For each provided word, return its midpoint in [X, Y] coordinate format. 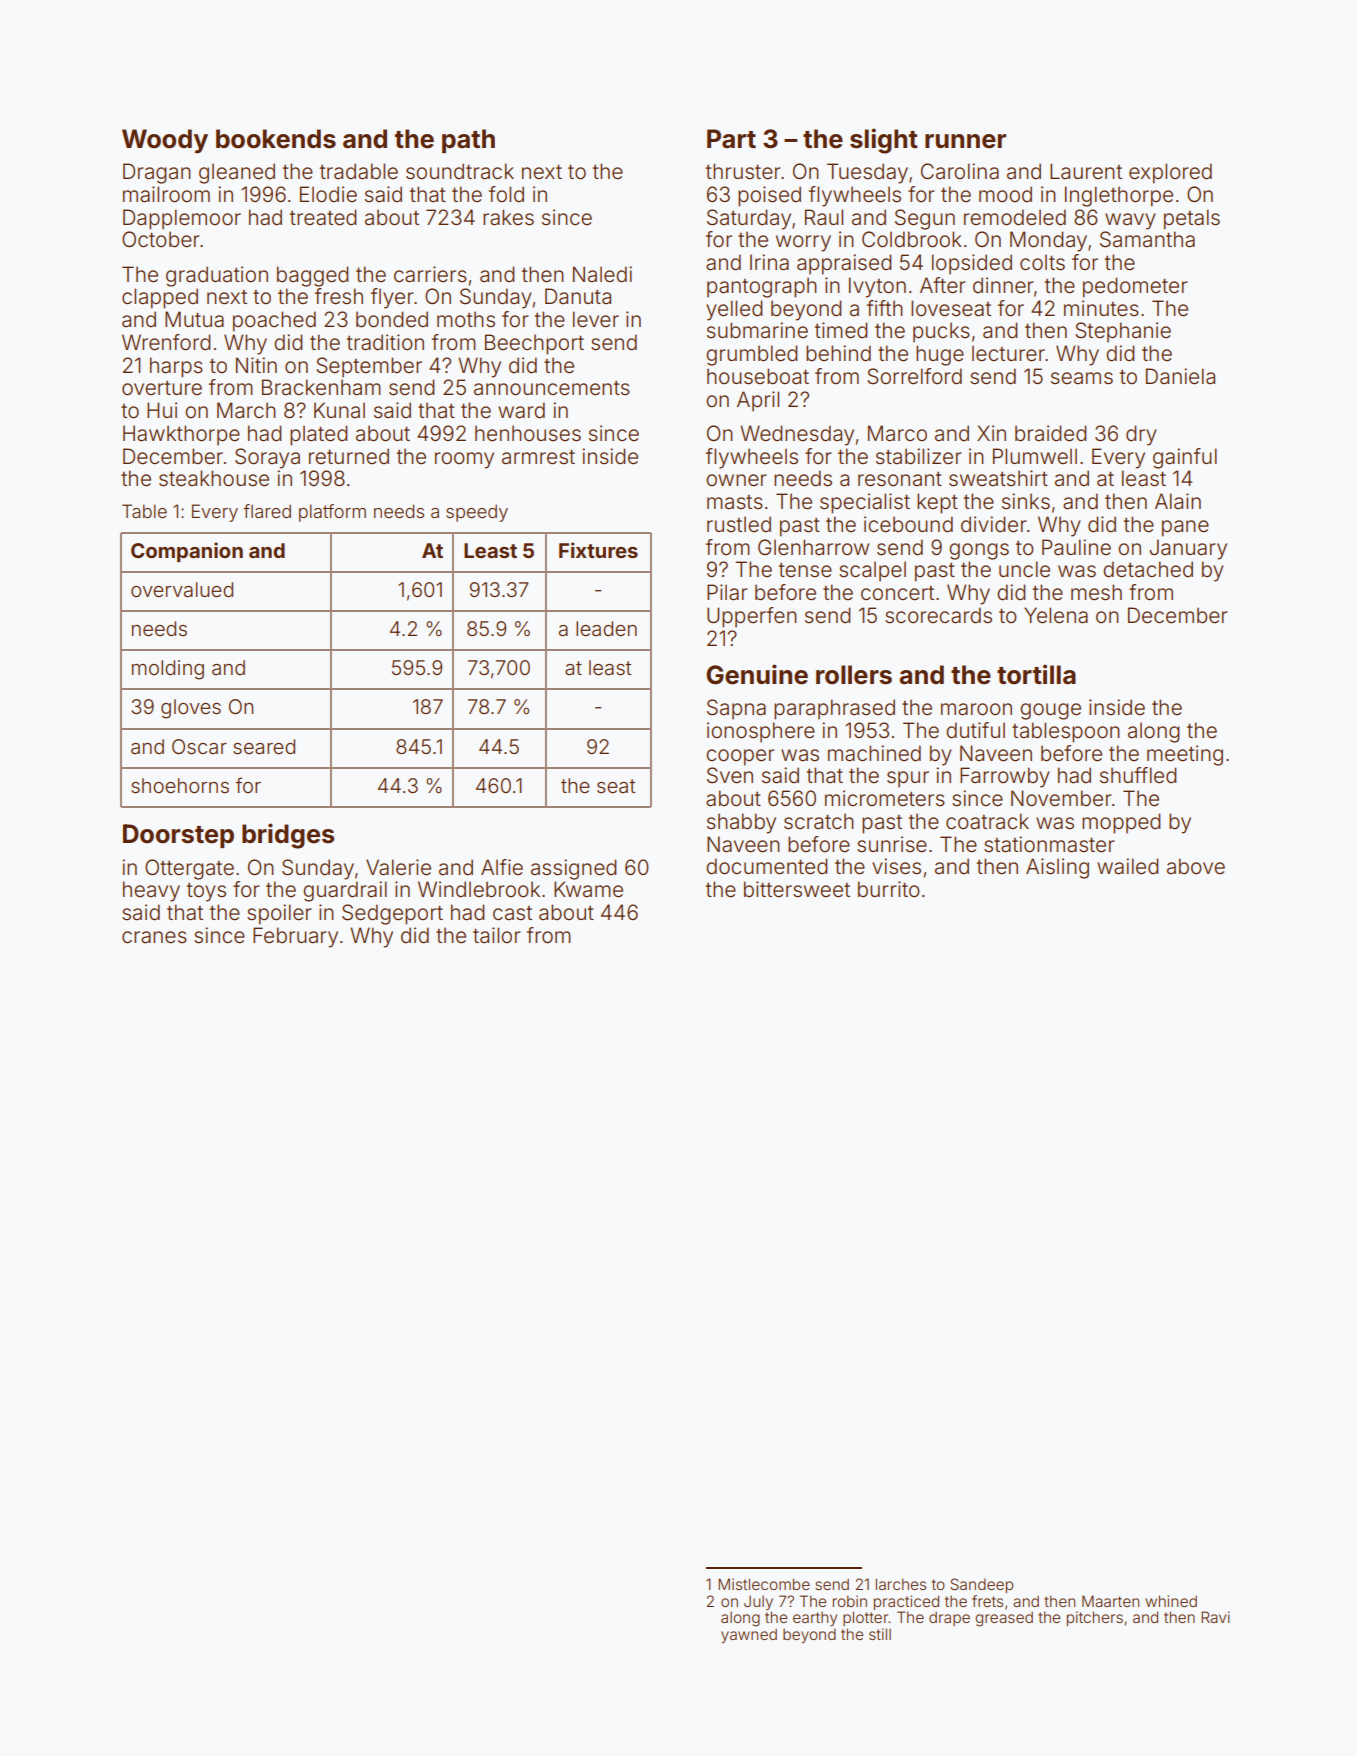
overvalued [182, 590]
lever [596, 319]
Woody [165, 141]
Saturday [749, 219]
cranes [154, 937]
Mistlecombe [764, 1584]
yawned [749, 1636]
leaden [606, 628]
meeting [1185, 755]
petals [1192, 219]
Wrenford [166, 342]
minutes [1101, 308]
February [295, 937]
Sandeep [981, 1585]
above [1196, 866]
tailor [497, 935]
